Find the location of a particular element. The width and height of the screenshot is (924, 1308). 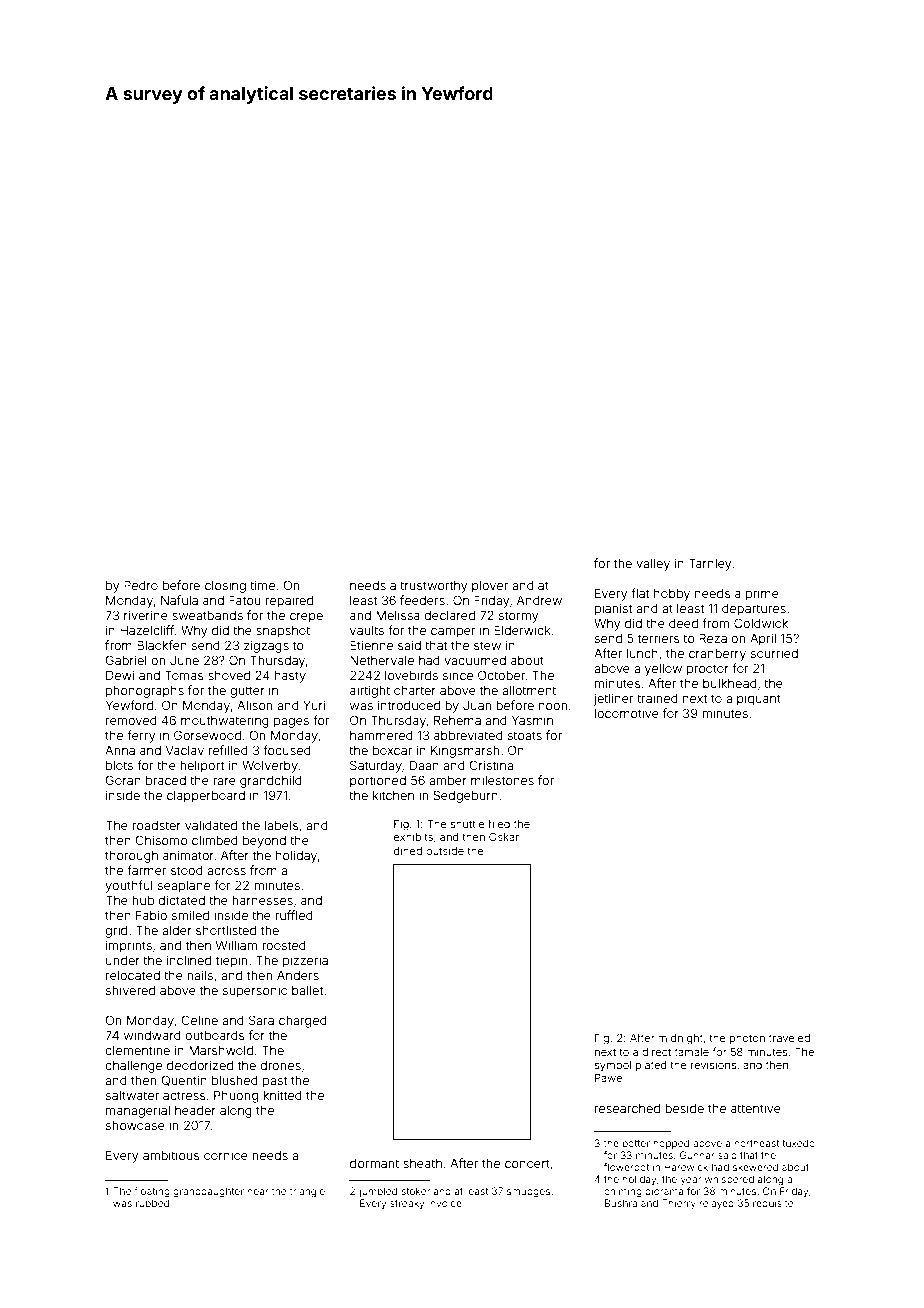

Bushra is located at coordinates (621, 1203).
